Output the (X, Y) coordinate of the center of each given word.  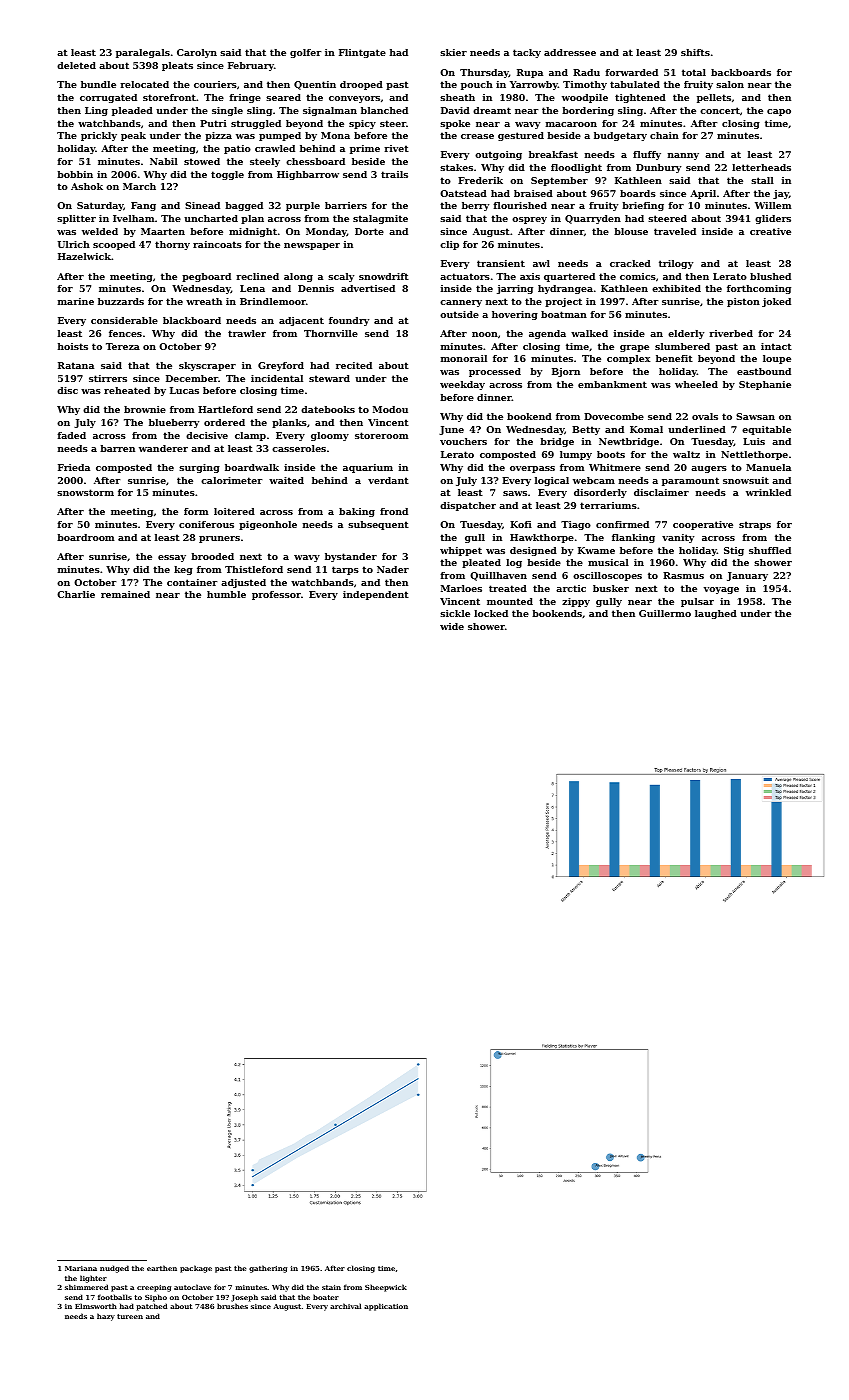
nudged (114, 1269)
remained (125, 594)
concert (720, 110)
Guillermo (665, 613)
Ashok (87, 186)
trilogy (676, 264)
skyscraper (207, 366)
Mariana (81, 1268)
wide (452, 626)
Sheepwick (386, 1288)
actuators (465, 276)
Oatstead (463, 193)
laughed (716, 614)
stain (331, 1287)
